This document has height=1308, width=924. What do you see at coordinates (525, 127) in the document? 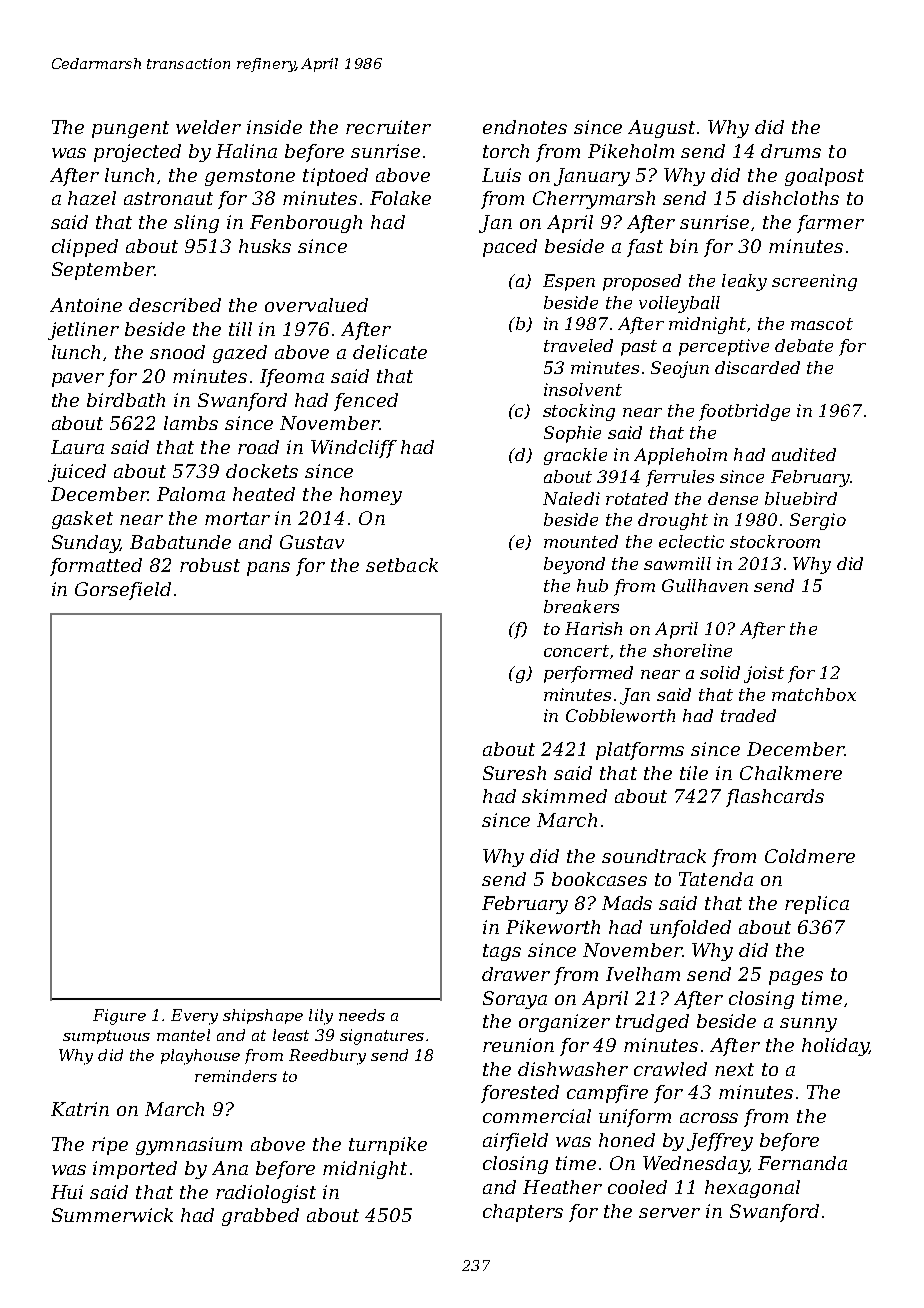
I see `endnotes` at bounding box center [525, 127].
